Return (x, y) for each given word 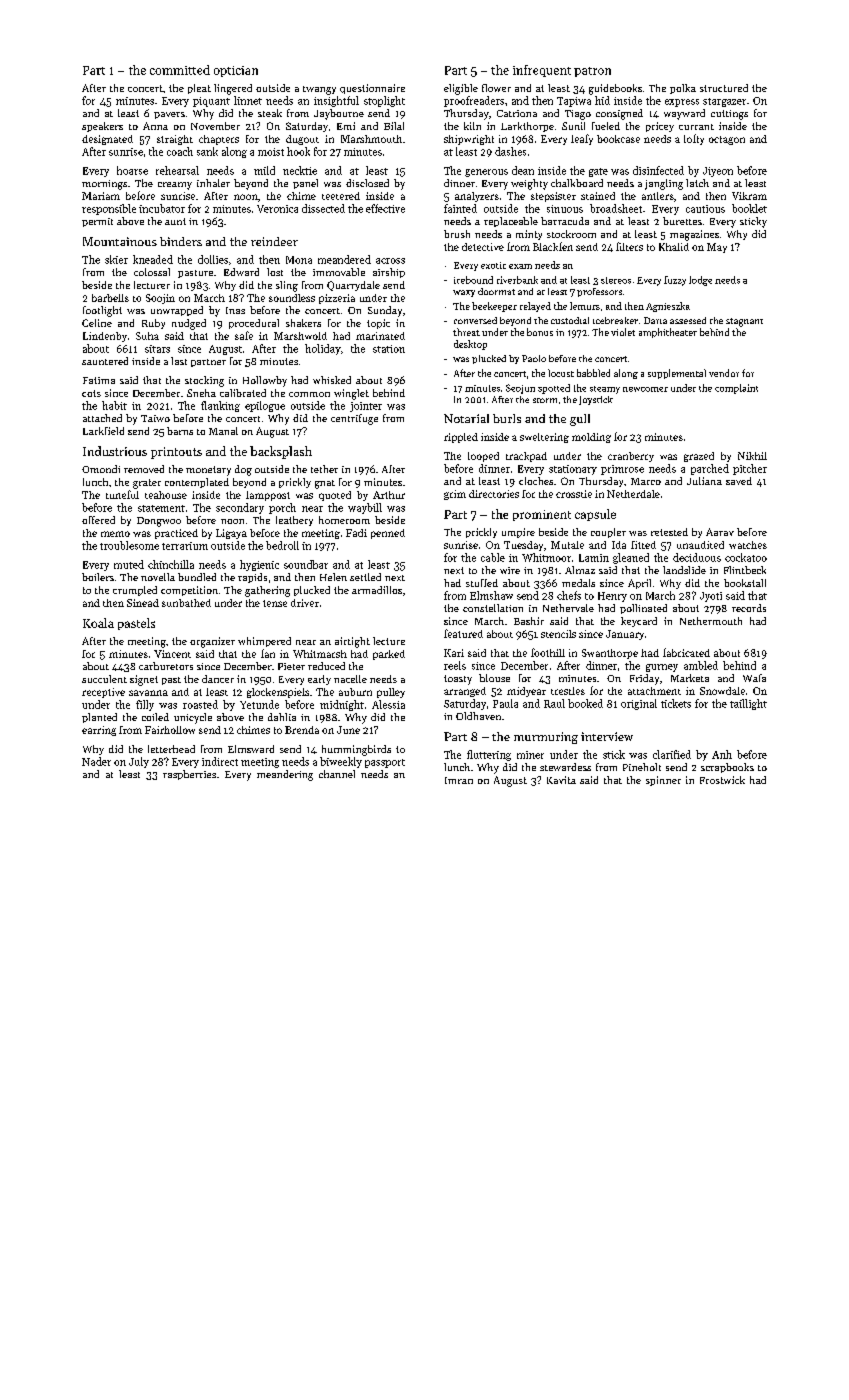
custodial (570, 320)
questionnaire (372, 89)
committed (180, 70)
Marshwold (300, 336)
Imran (459, 780)
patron (592, 72)
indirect (220, 761)
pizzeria (337, 299)
